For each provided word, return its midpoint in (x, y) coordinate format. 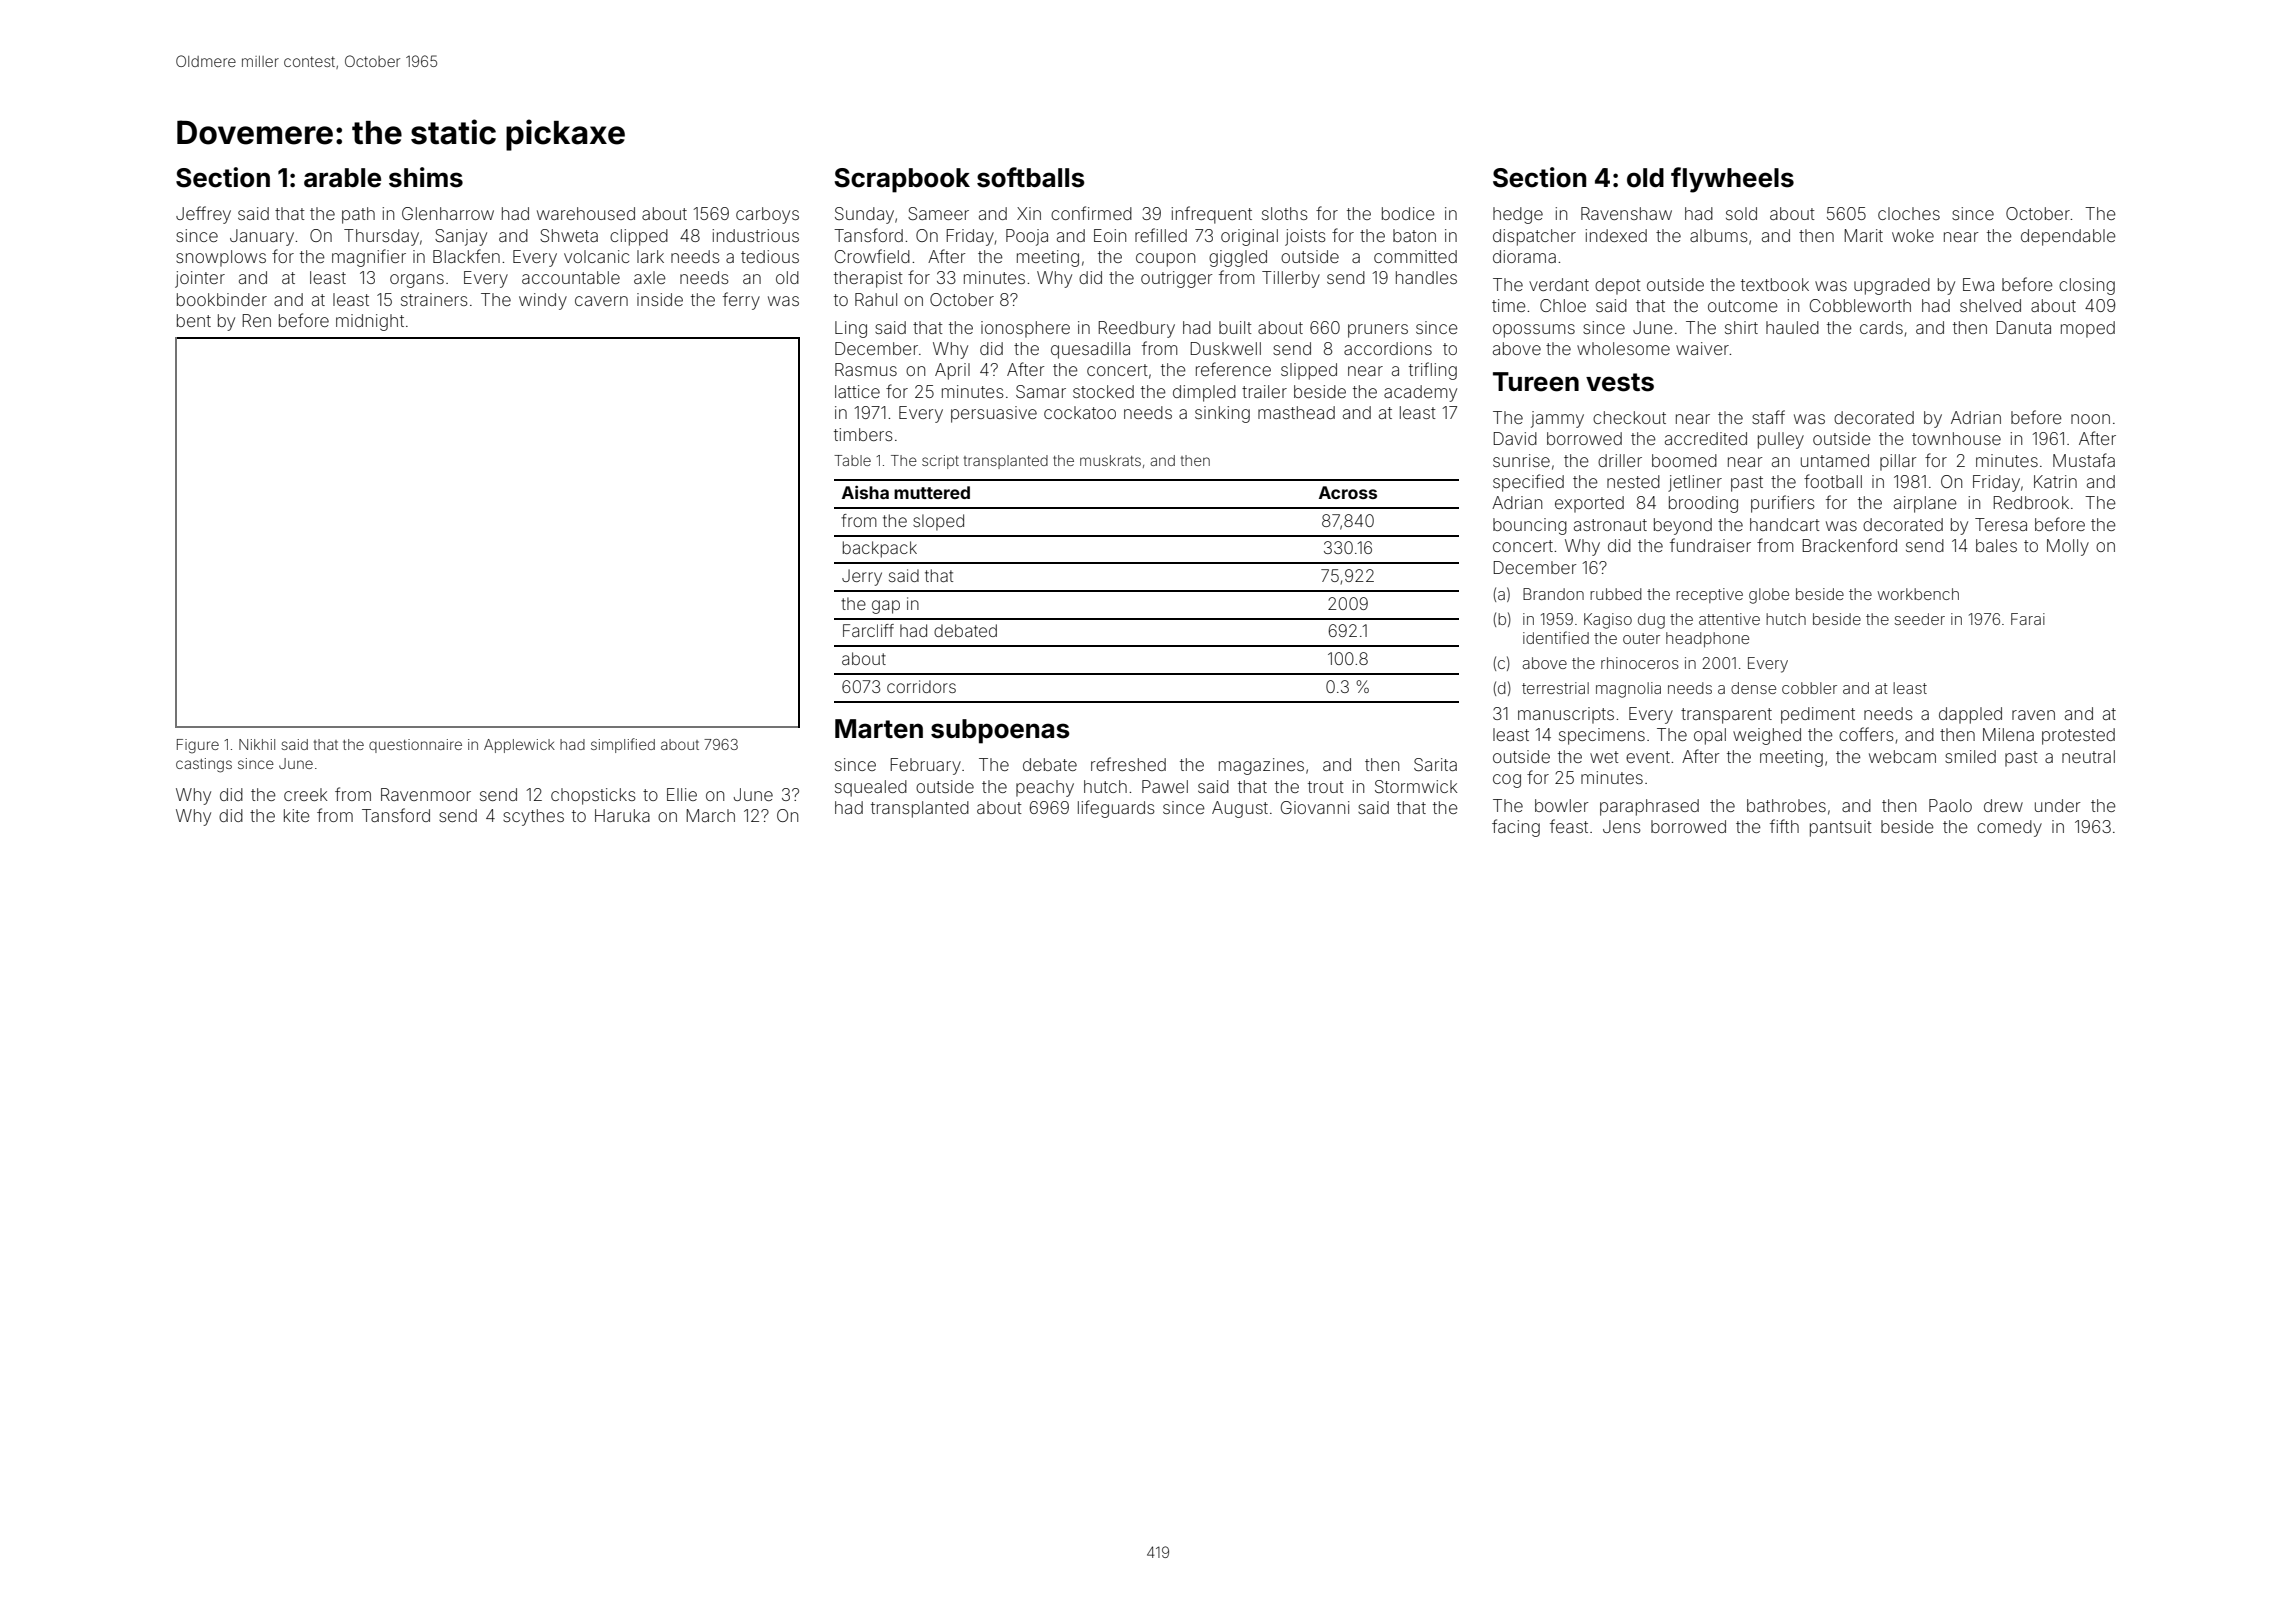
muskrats (1110, 460)
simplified (623, 745)
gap (886, 607)
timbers (863, 434)
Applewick (519, 746)
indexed (1616, 235)
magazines (1261, 766)
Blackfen (466, 256)
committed (1415, 256)
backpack (880, 549)
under (2058, 805)
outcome (1743, 306)
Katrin (2055, 481)
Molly (2068, 547)
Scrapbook (902, 180)
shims (426, 177)
